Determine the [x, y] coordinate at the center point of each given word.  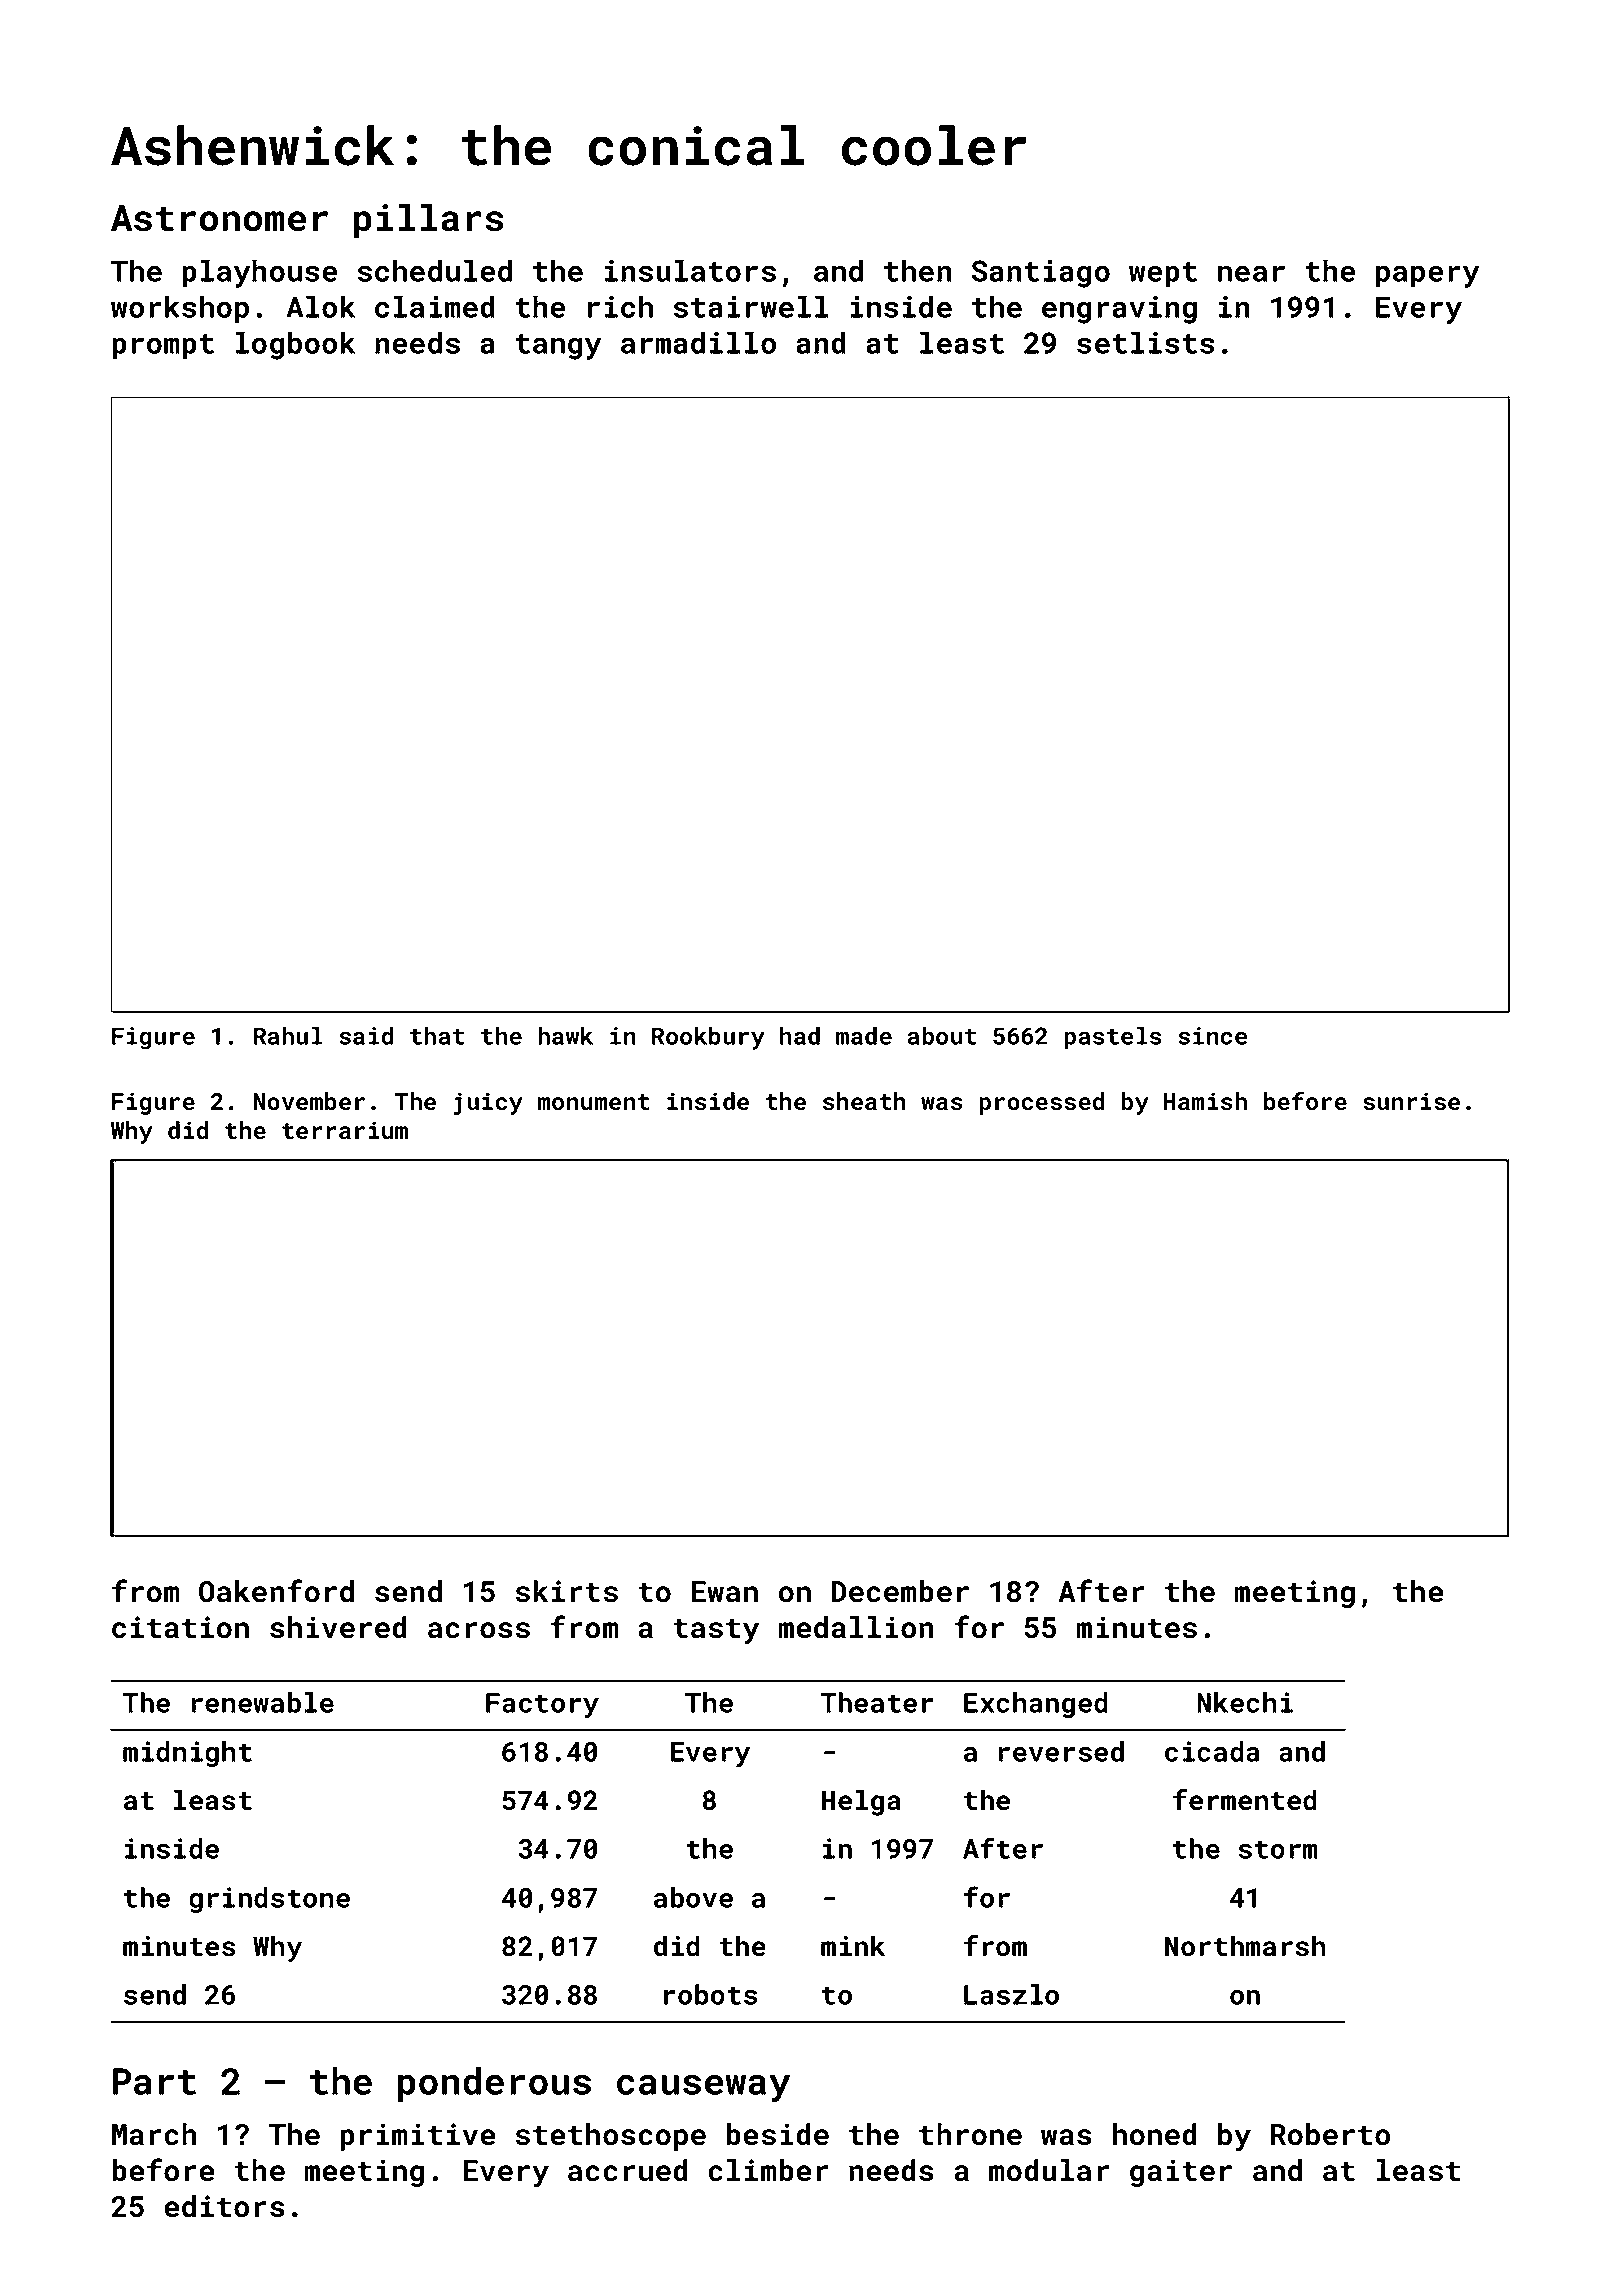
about [942, 1035]
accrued [628, 2170]
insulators [690, 270]
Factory [542, 1706]
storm [1278, 1849]
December [900, 1591]
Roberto [1330, 2134]
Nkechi [1245, 1702]
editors [224, 2206]
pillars [429, 221]
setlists [1146, 342]
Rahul [288, 1035]
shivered [338, 1627]
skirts [567, 1591]
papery [1428, 276]
